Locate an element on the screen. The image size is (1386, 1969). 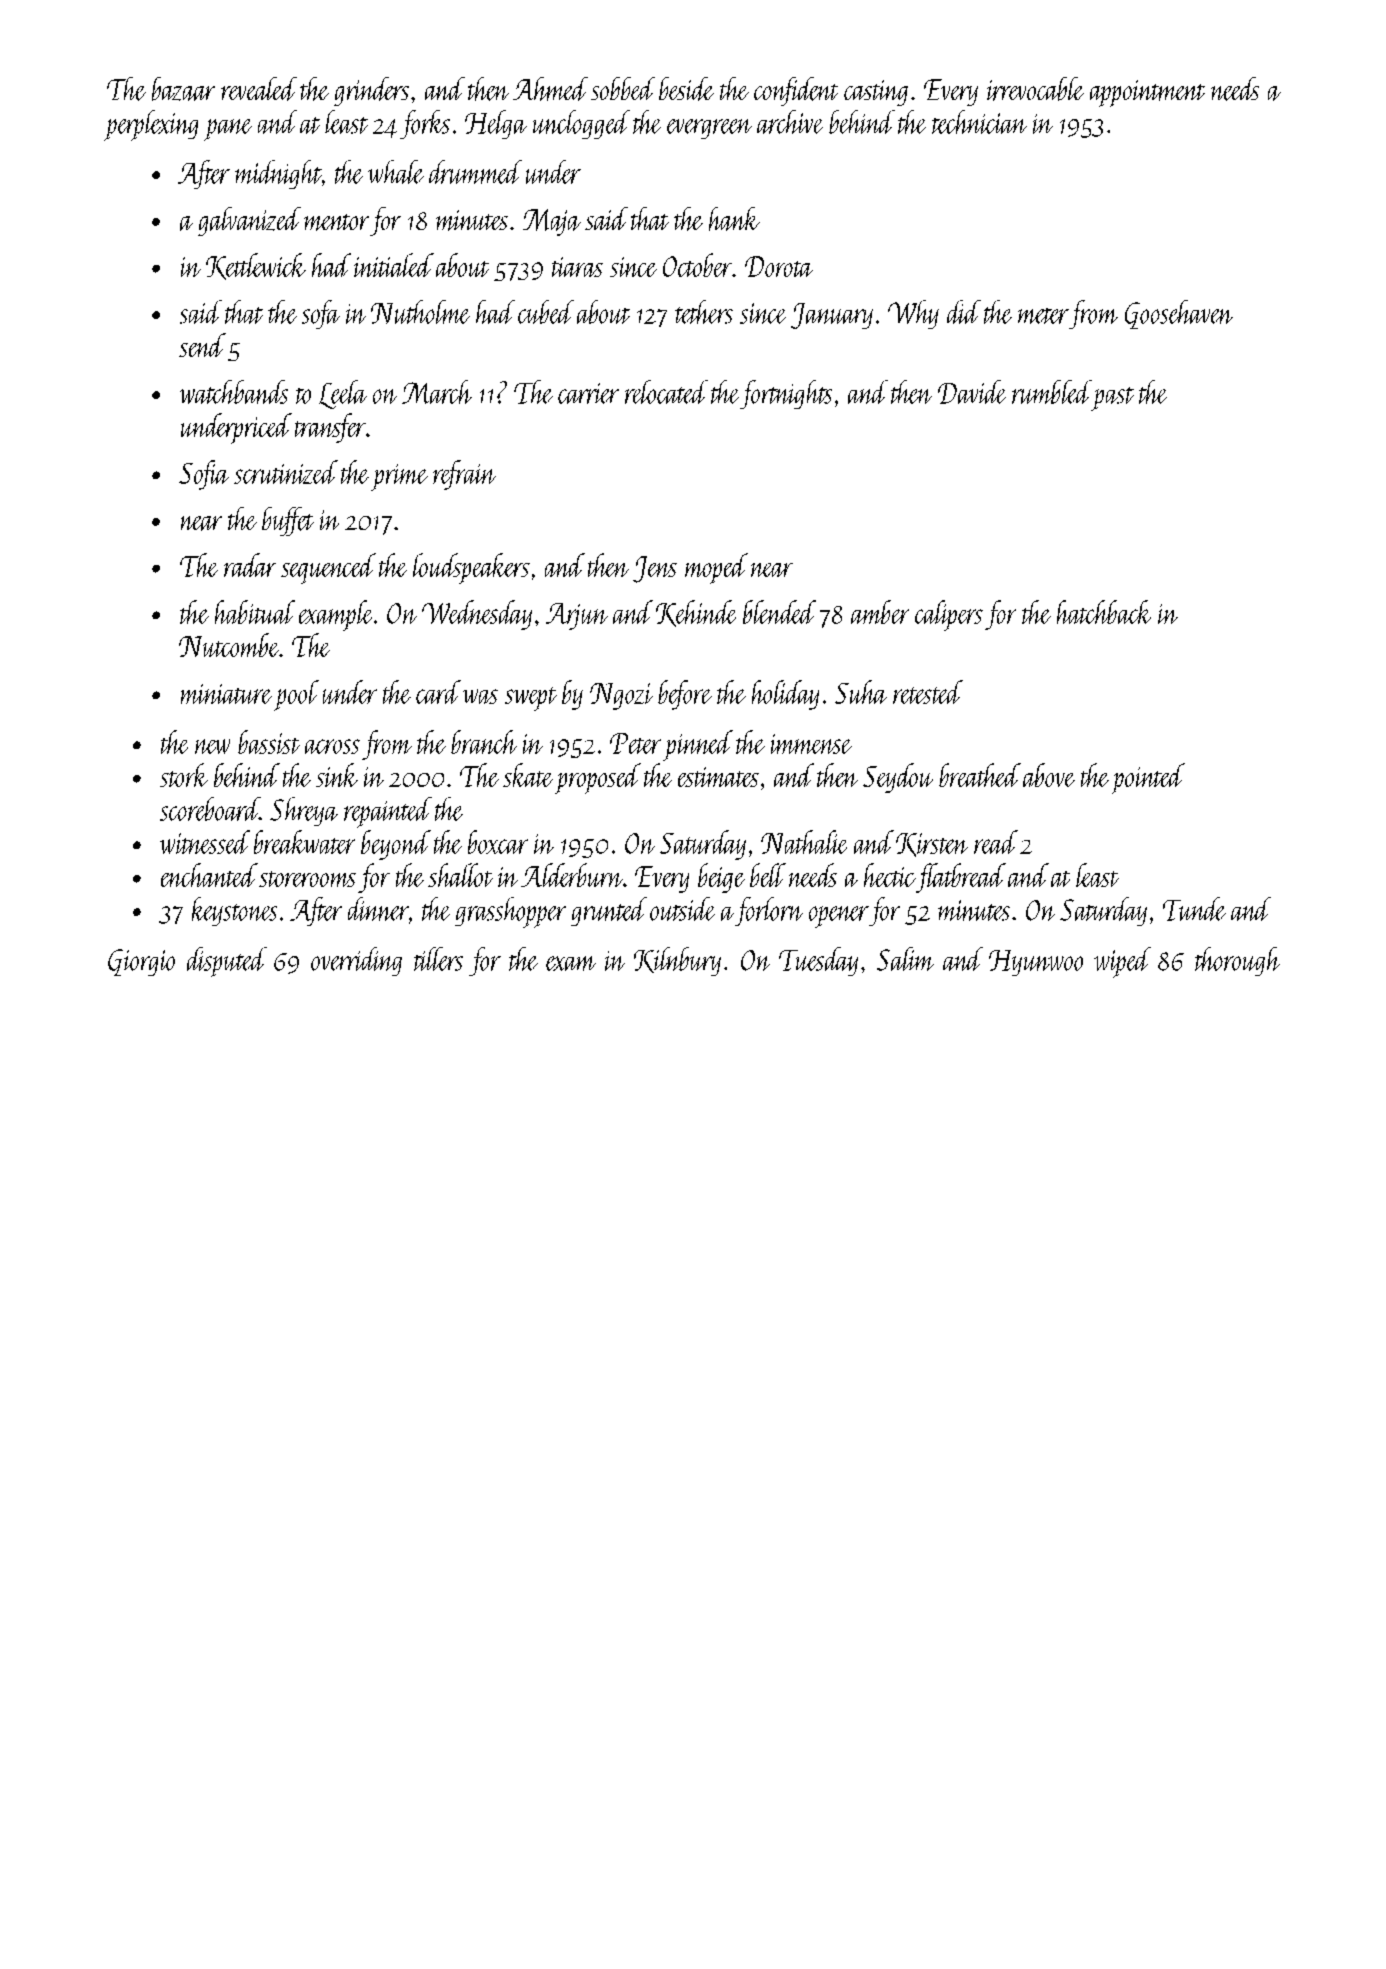
Dorota is located at coordinates (779, 266).
